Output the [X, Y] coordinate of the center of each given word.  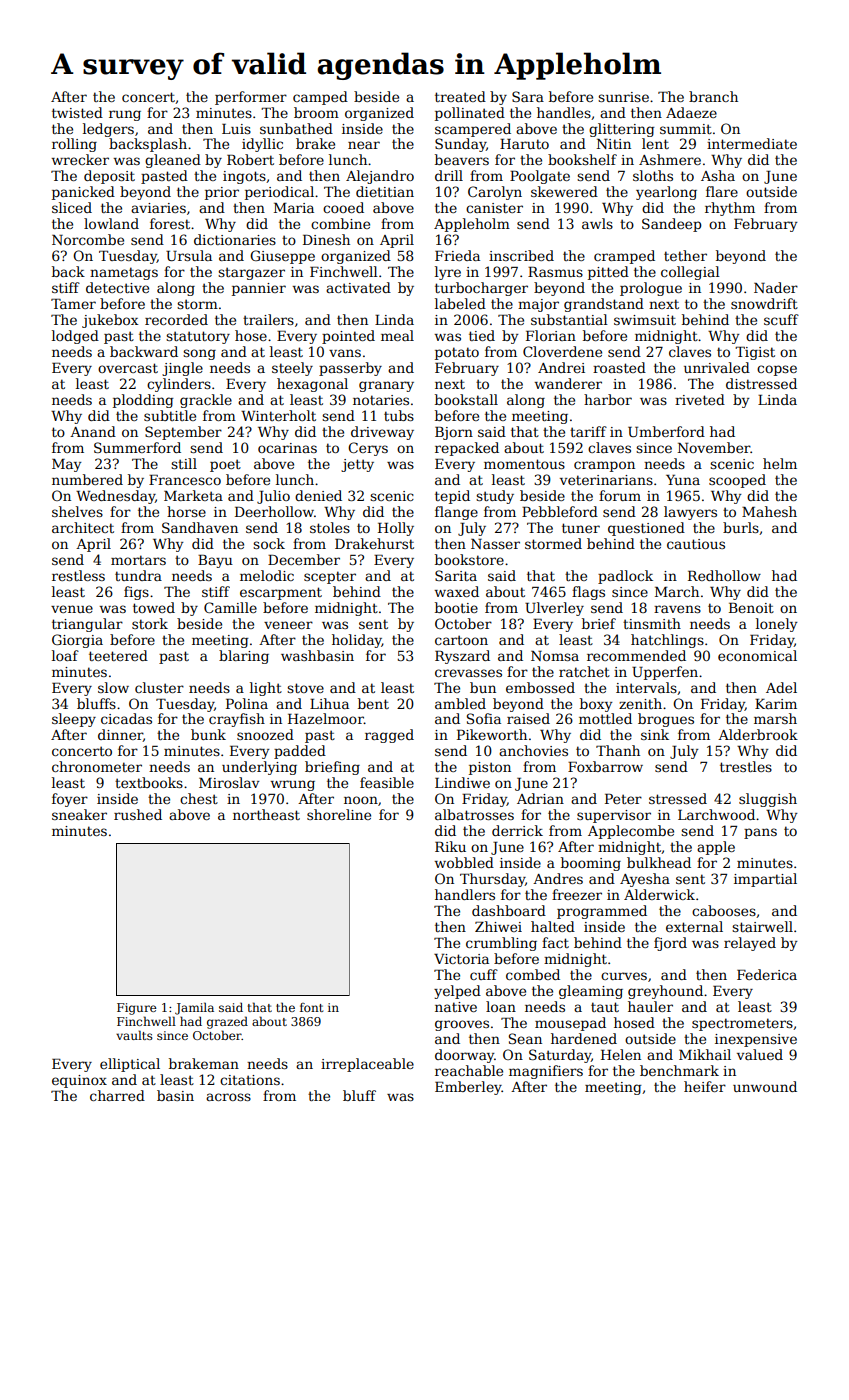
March [677, 591]
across [228, 1097]
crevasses [468, 673]
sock [269, 543]
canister [494, 208]
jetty [357, 465]
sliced [72, 207]
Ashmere [670, 159]
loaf [65, 655]
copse [777, 370]
